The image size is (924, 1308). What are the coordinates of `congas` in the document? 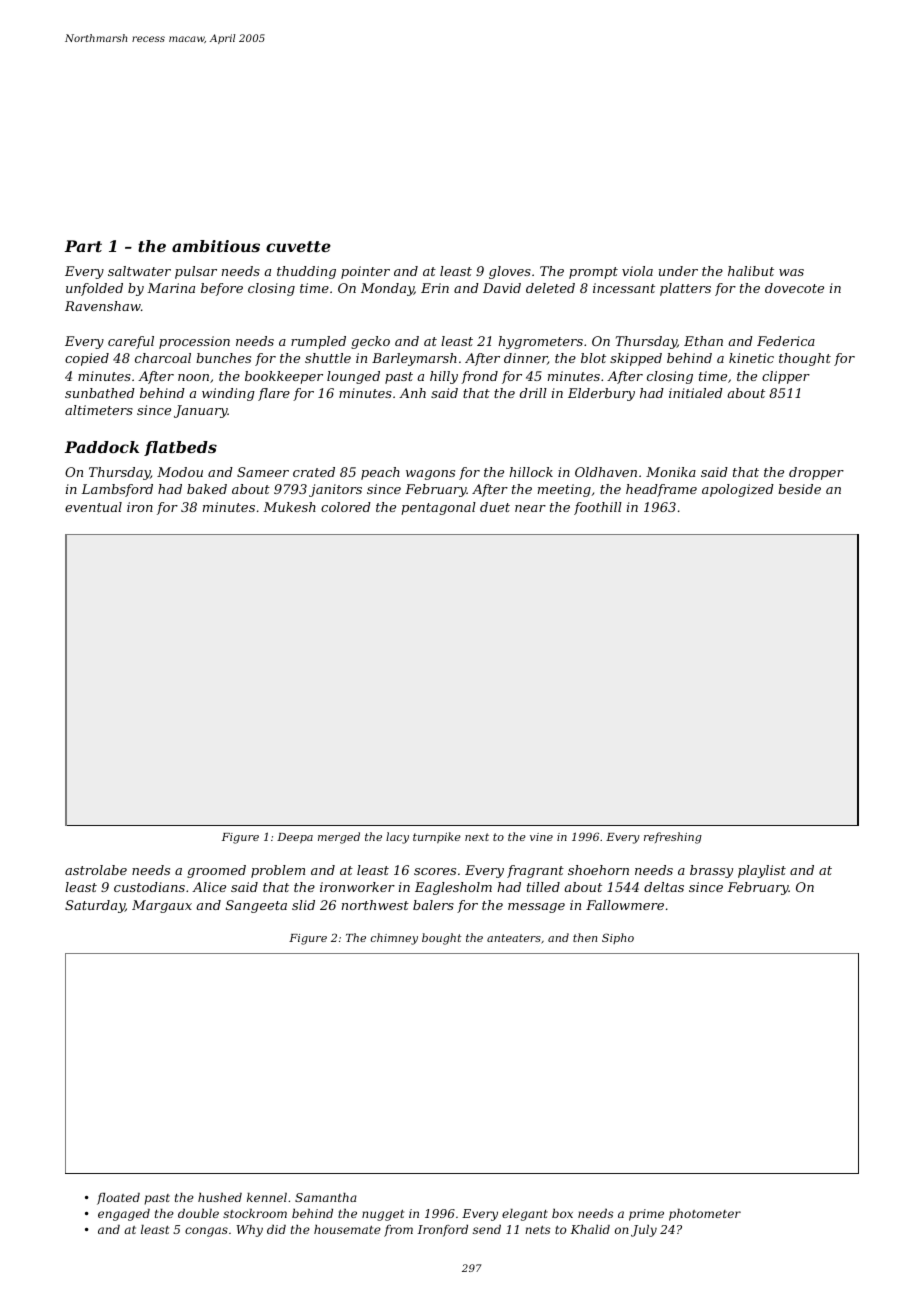 It's located at (206, 1232).
